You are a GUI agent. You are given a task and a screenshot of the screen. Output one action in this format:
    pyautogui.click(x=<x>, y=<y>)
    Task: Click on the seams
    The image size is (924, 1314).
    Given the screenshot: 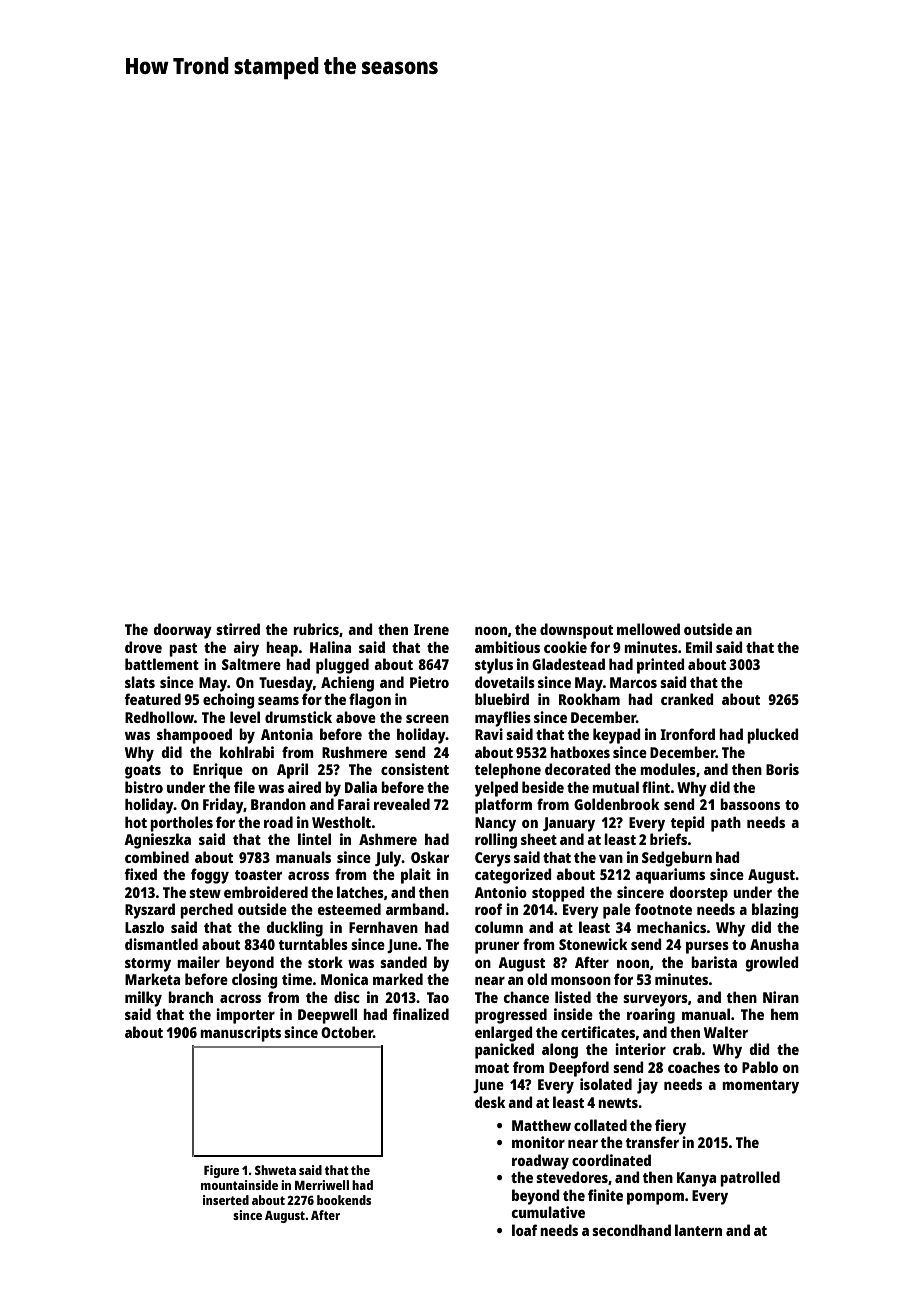 What is the action you would take?
    pyautogui.click(x=278, y=701)
